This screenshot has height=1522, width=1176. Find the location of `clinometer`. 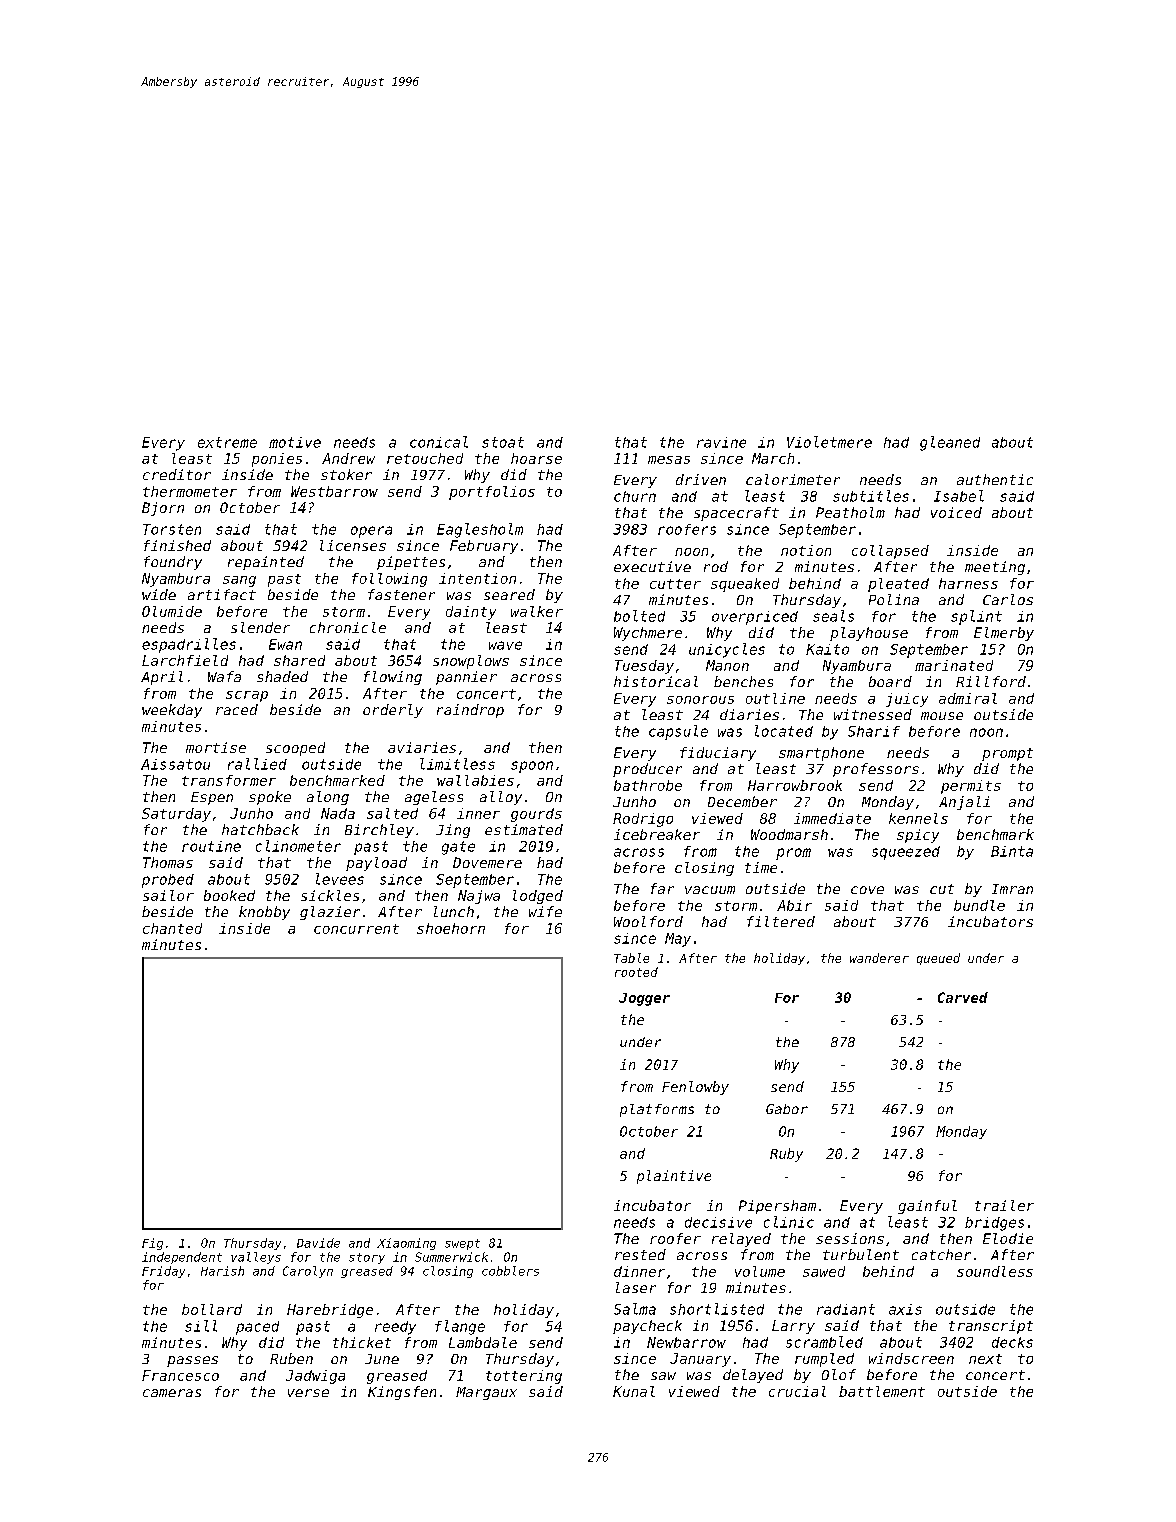

clinometer is located at coordinates (298, 846).
